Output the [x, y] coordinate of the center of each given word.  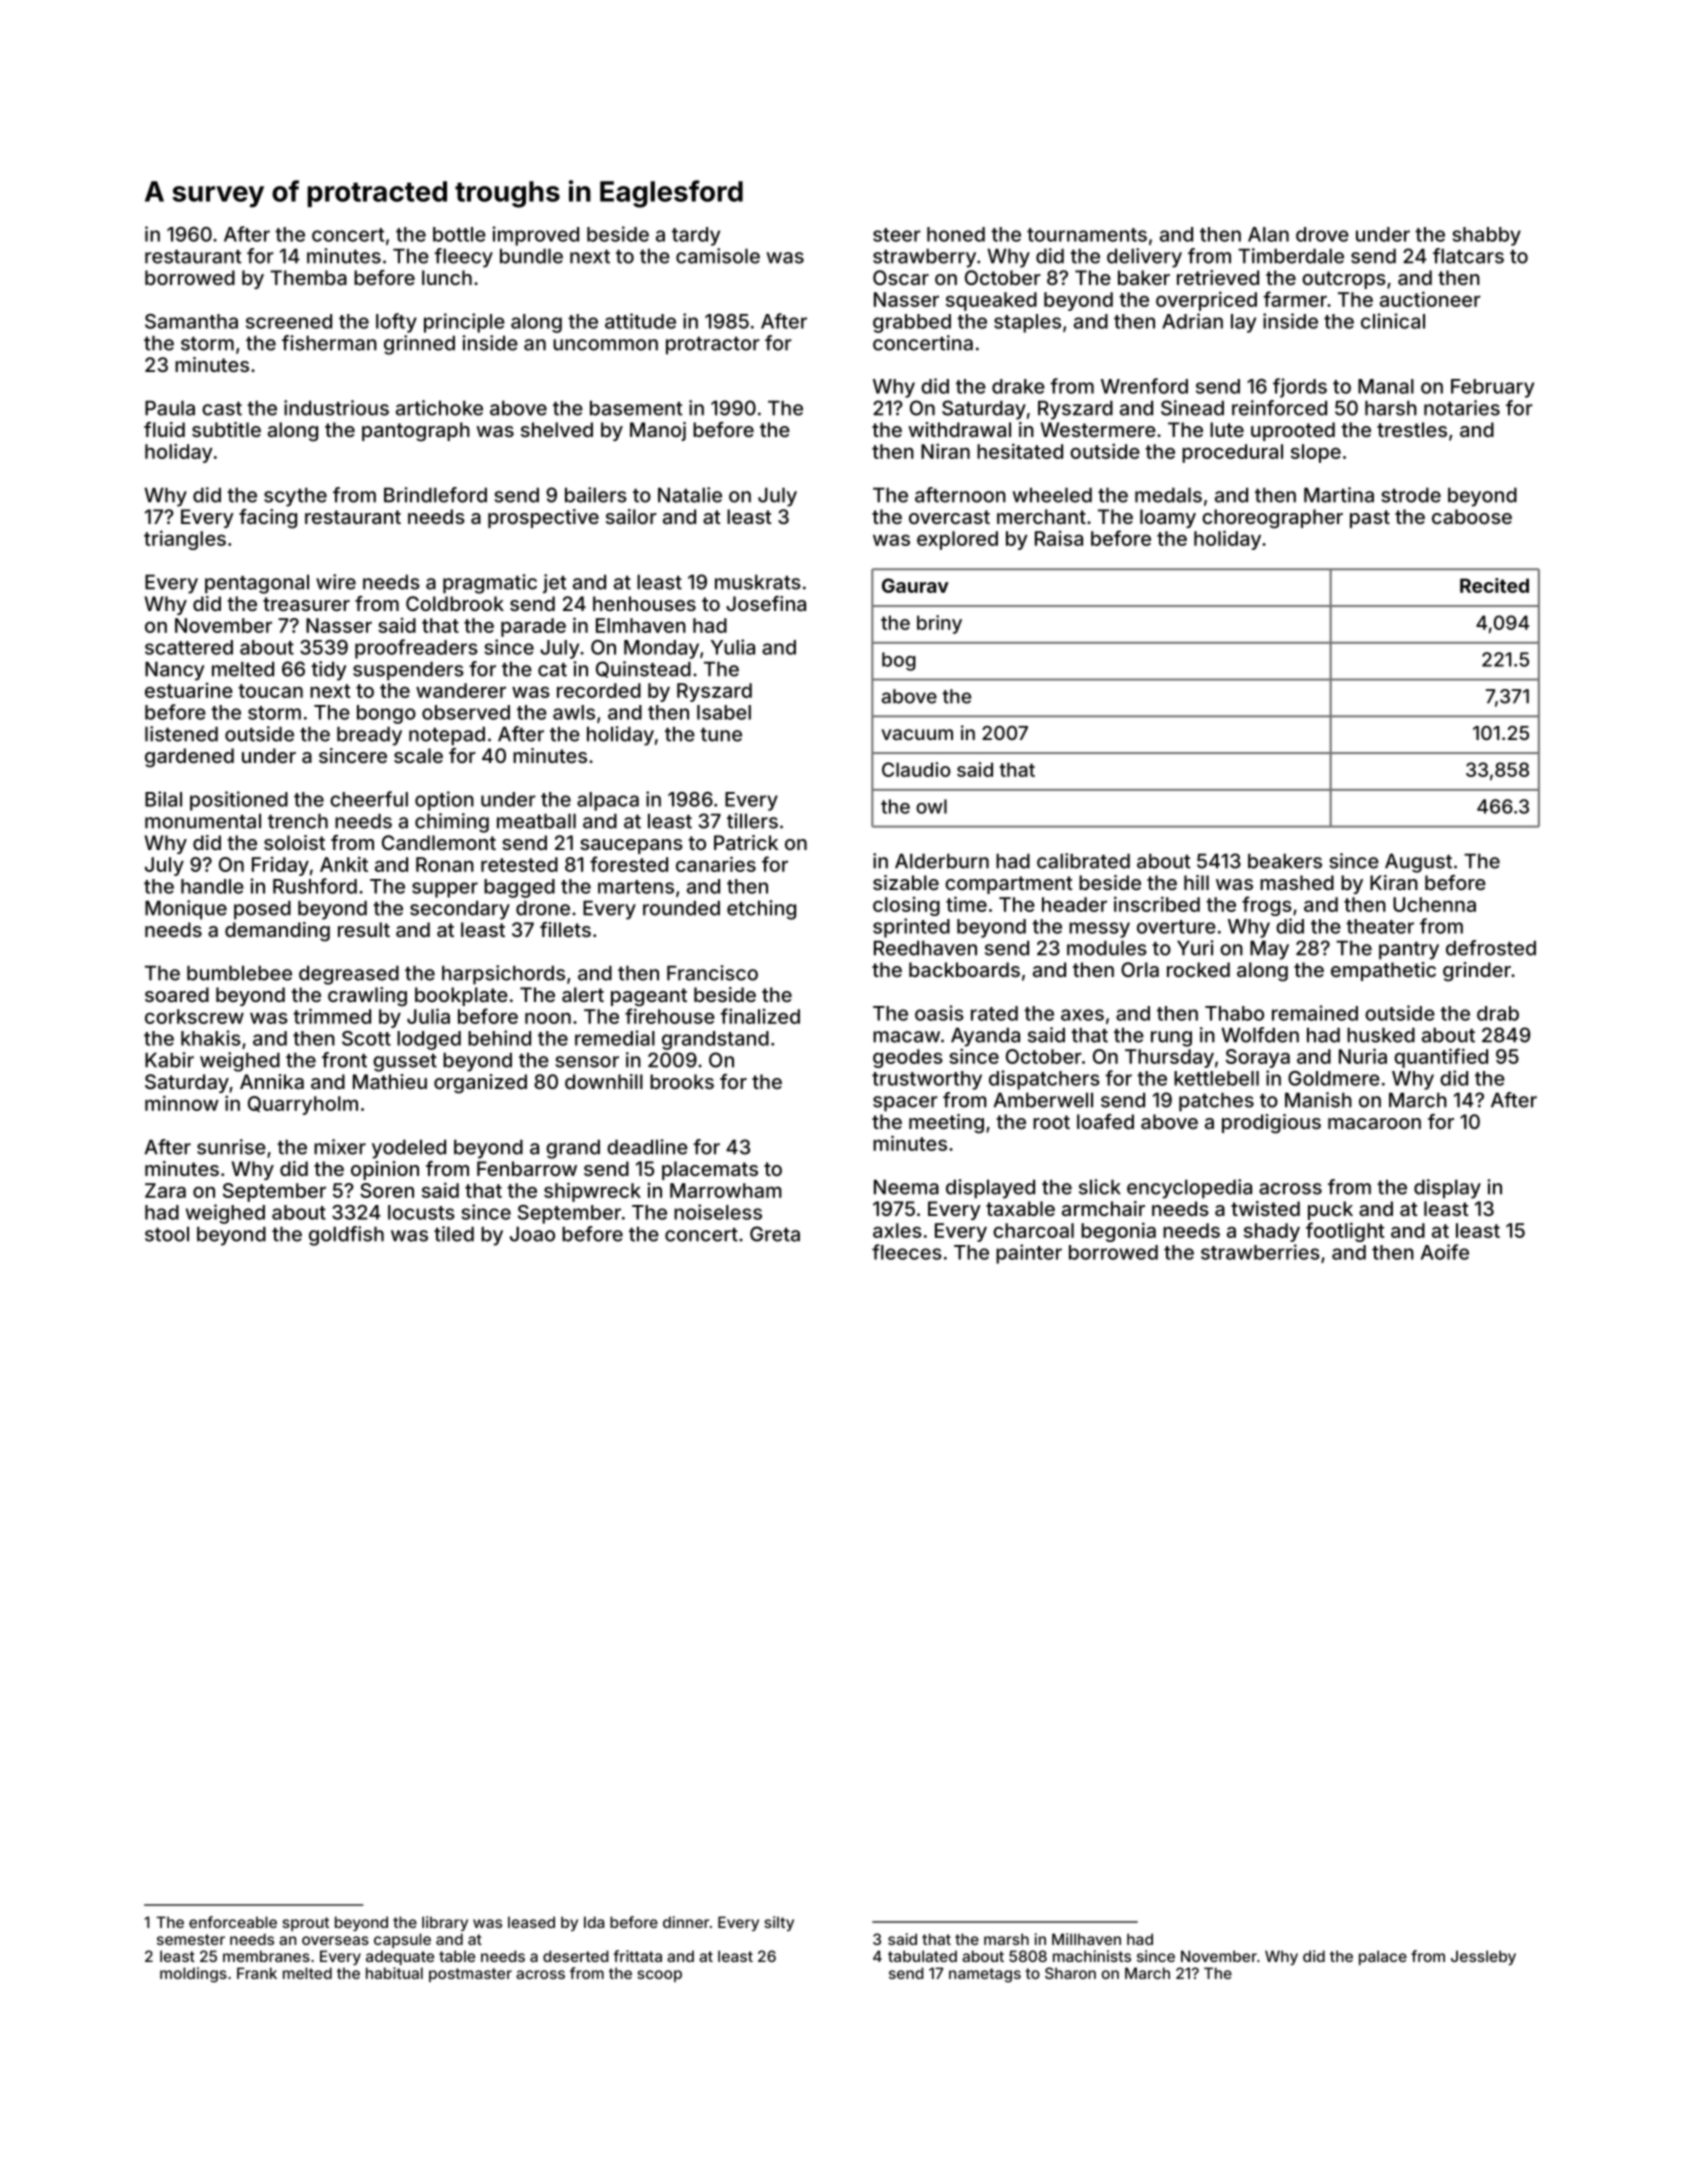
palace [1383, 1957]
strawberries [1260, 1252]
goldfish [346, 1236]
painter [1029, 1254]
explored [957, 540]
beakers [1285, 861]
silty [779, 1923]
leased [531, 1922]
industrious [336, 408]
